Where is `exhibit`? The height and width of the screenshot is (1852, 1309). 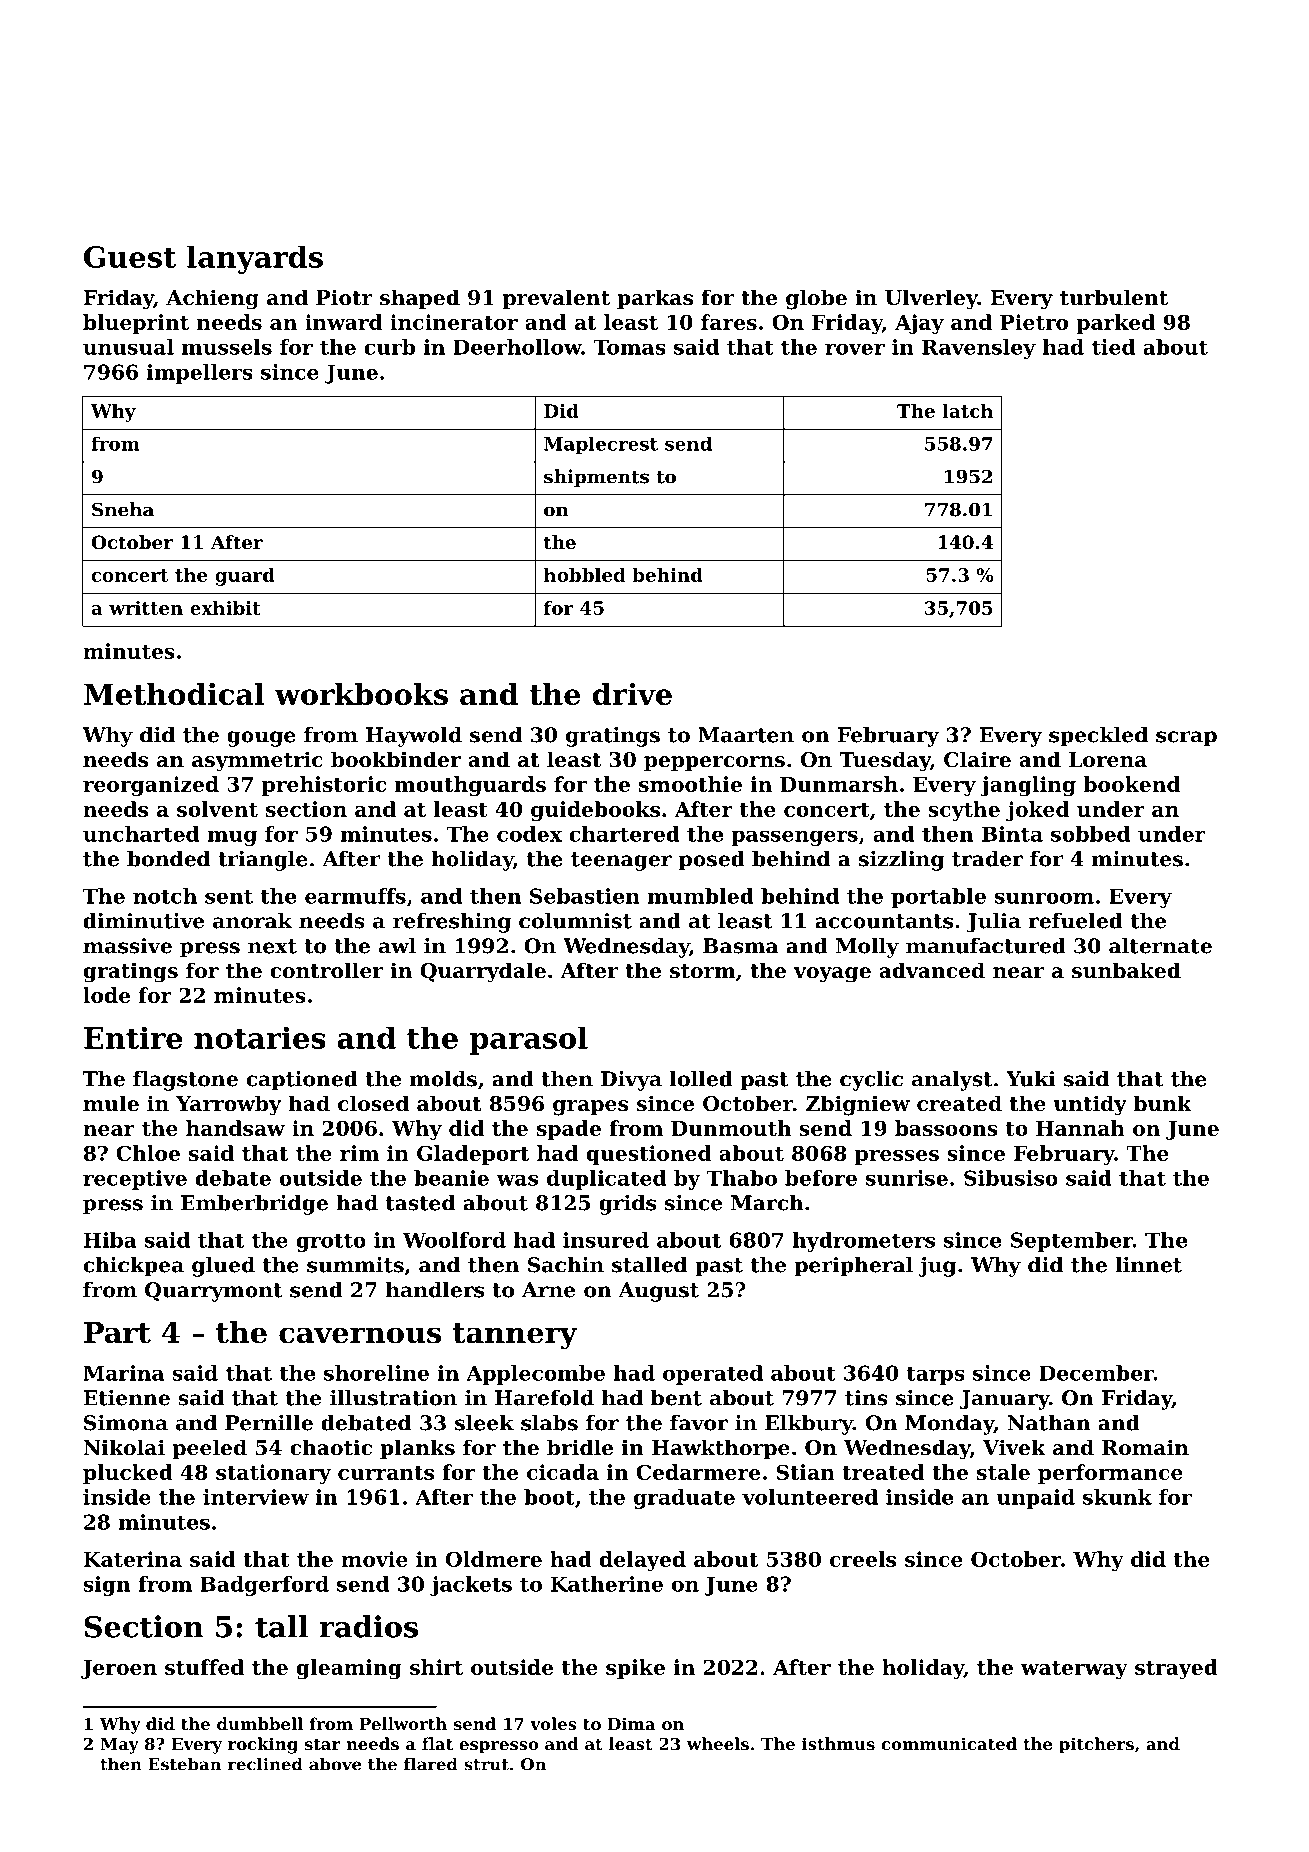 exhibit is located at coordinates (225, 608).
